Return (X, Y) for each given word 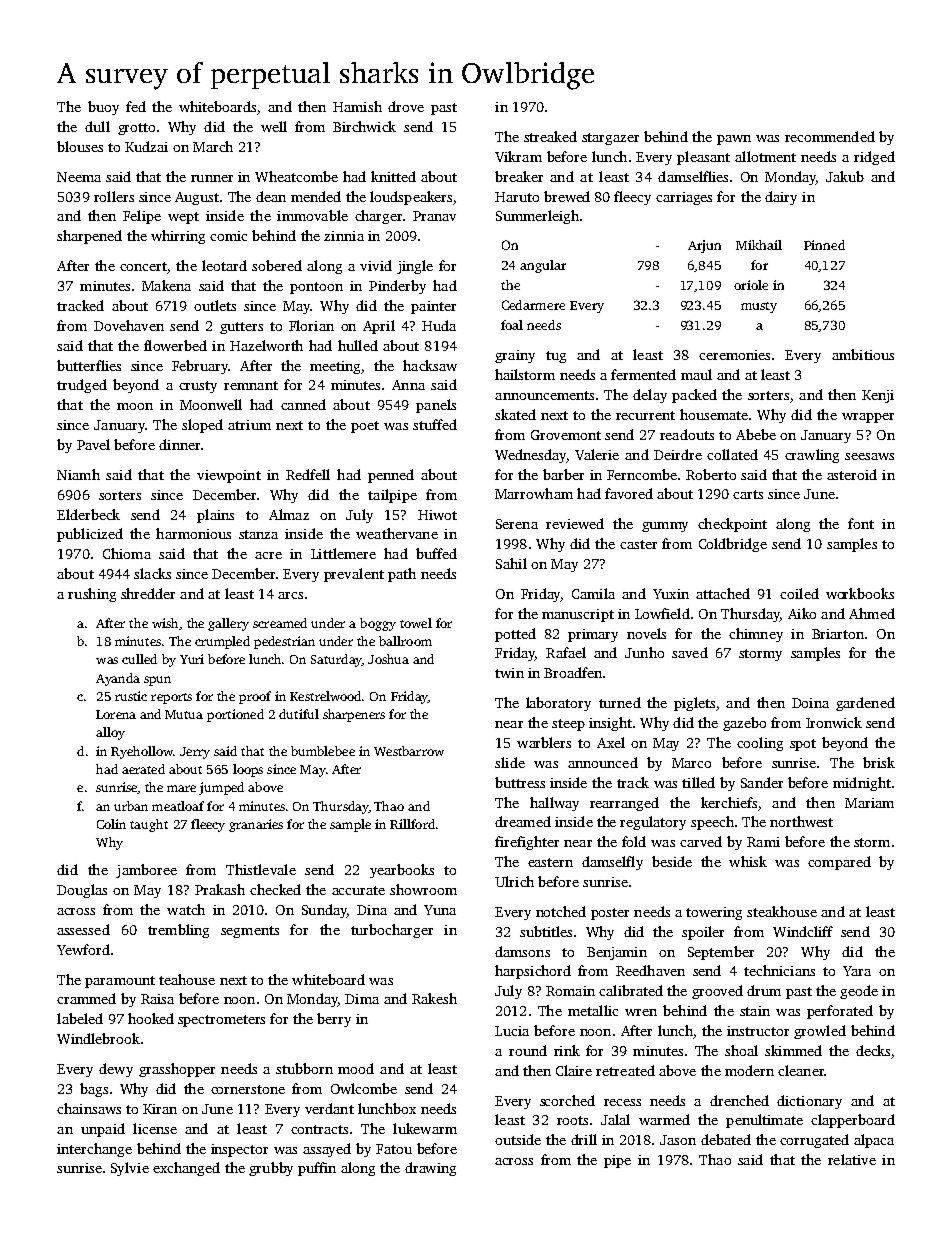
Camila (593, 593)
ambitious (863, 354)
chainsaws (89, 1108)
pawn (734, 140)
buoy (103, 108)
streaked (550, 136)
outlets (215, 305)
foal (512, 325)
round (528, 1050)
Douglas (82, 891)
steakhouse (782, 911)
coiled (799, 593)
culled (139, 659)
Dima (362, 999)
